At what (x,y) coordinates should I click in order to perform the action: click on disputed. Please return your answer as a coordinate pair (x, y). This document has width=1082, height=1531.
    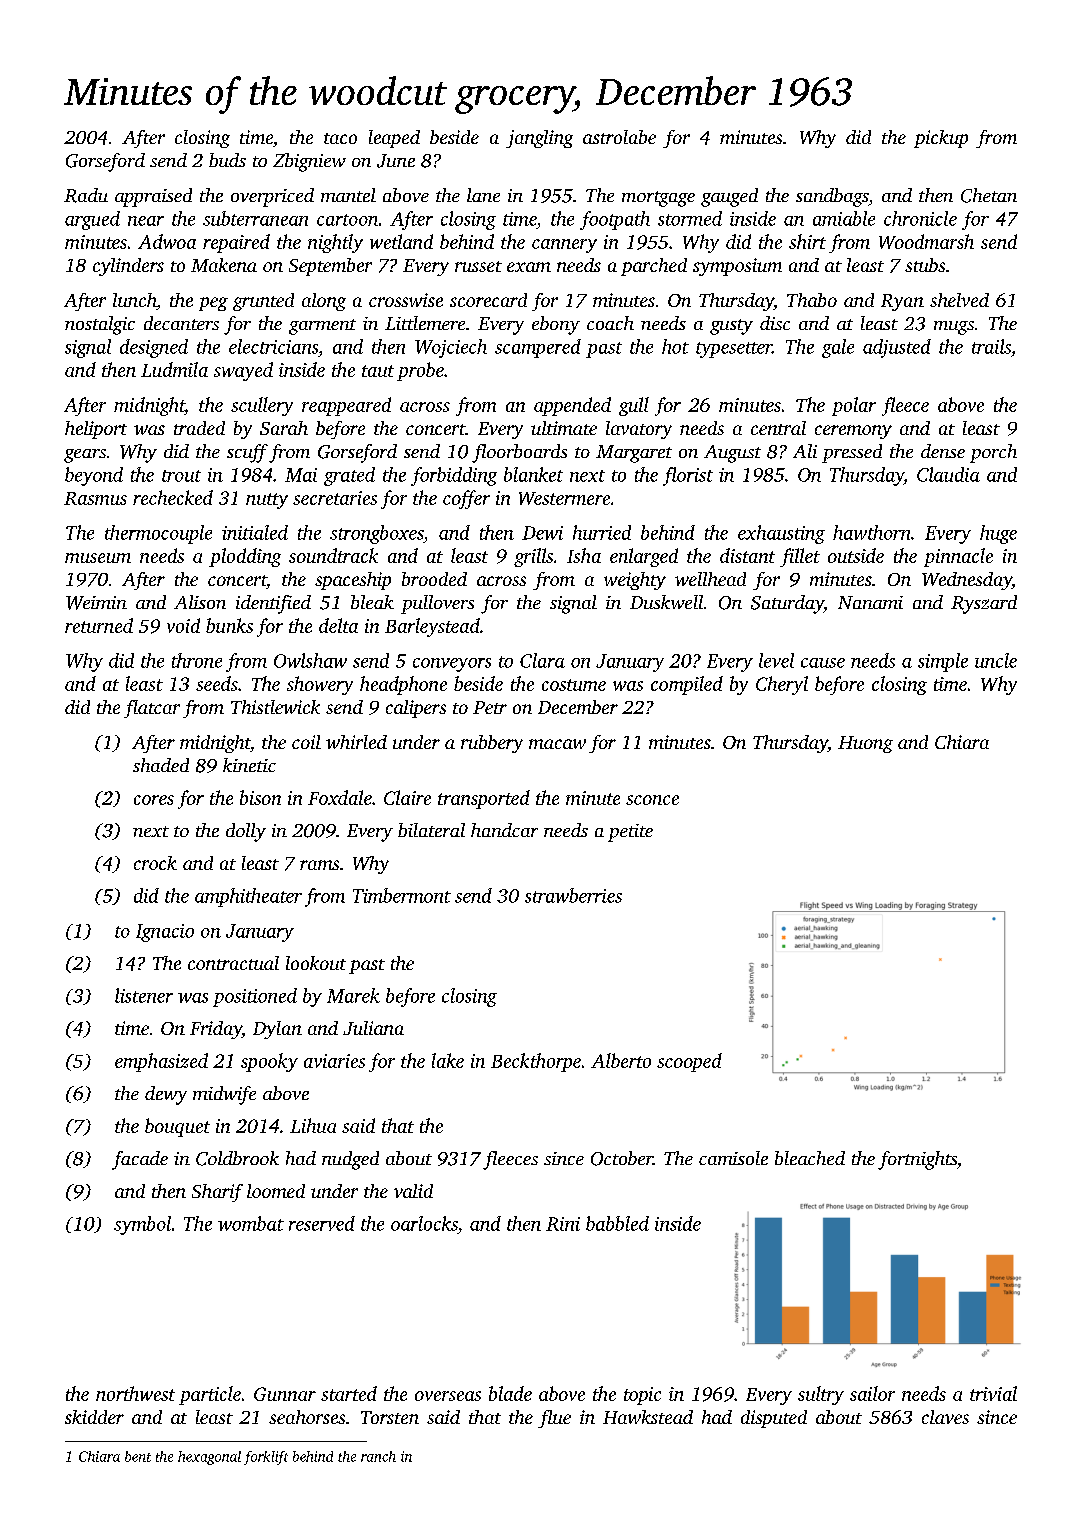
    Looking at the image, I should click on (774, 1419).
